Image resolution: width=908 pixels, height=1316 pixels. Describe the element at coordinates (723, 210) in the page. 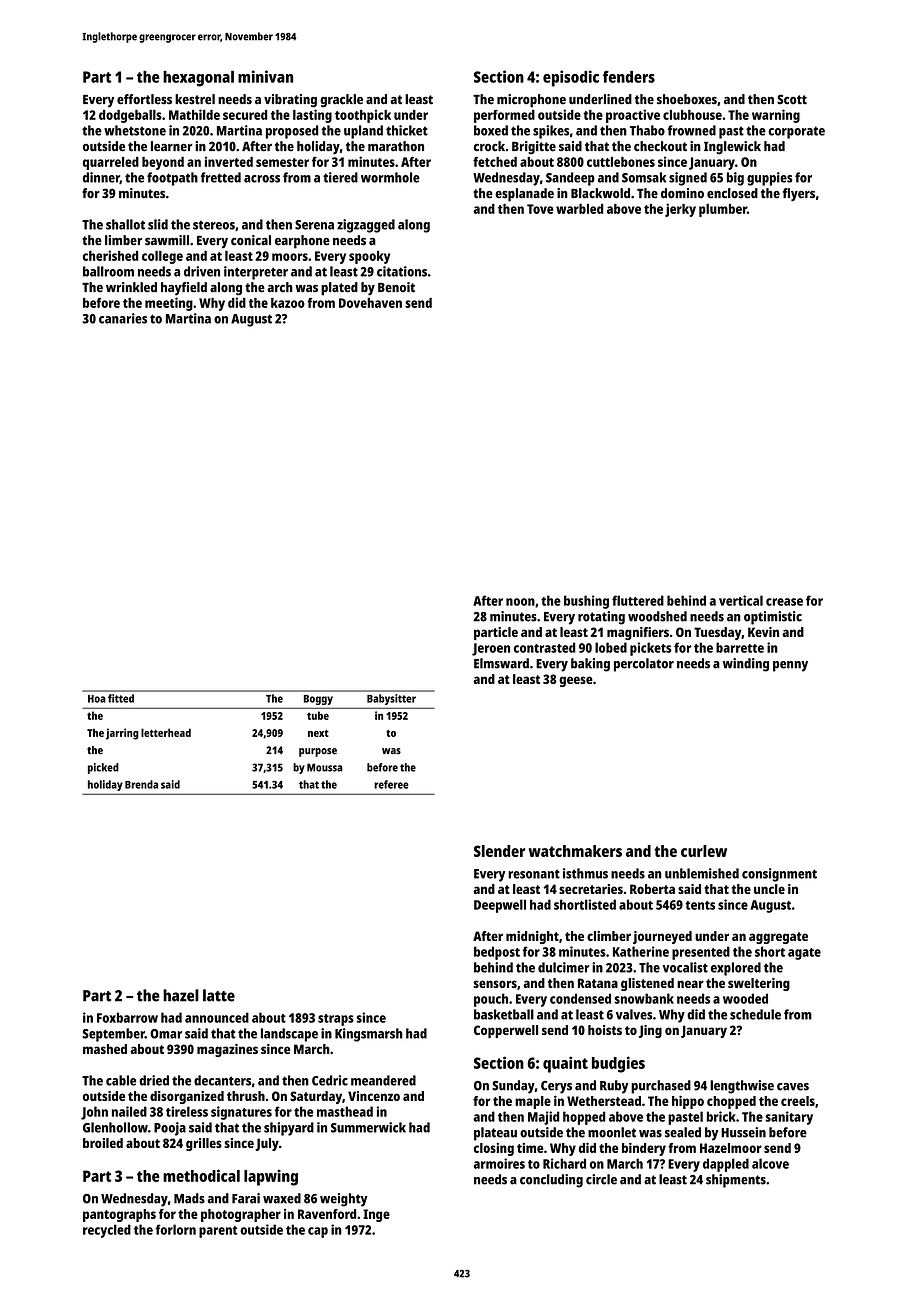

I see `plumber` at that location.
